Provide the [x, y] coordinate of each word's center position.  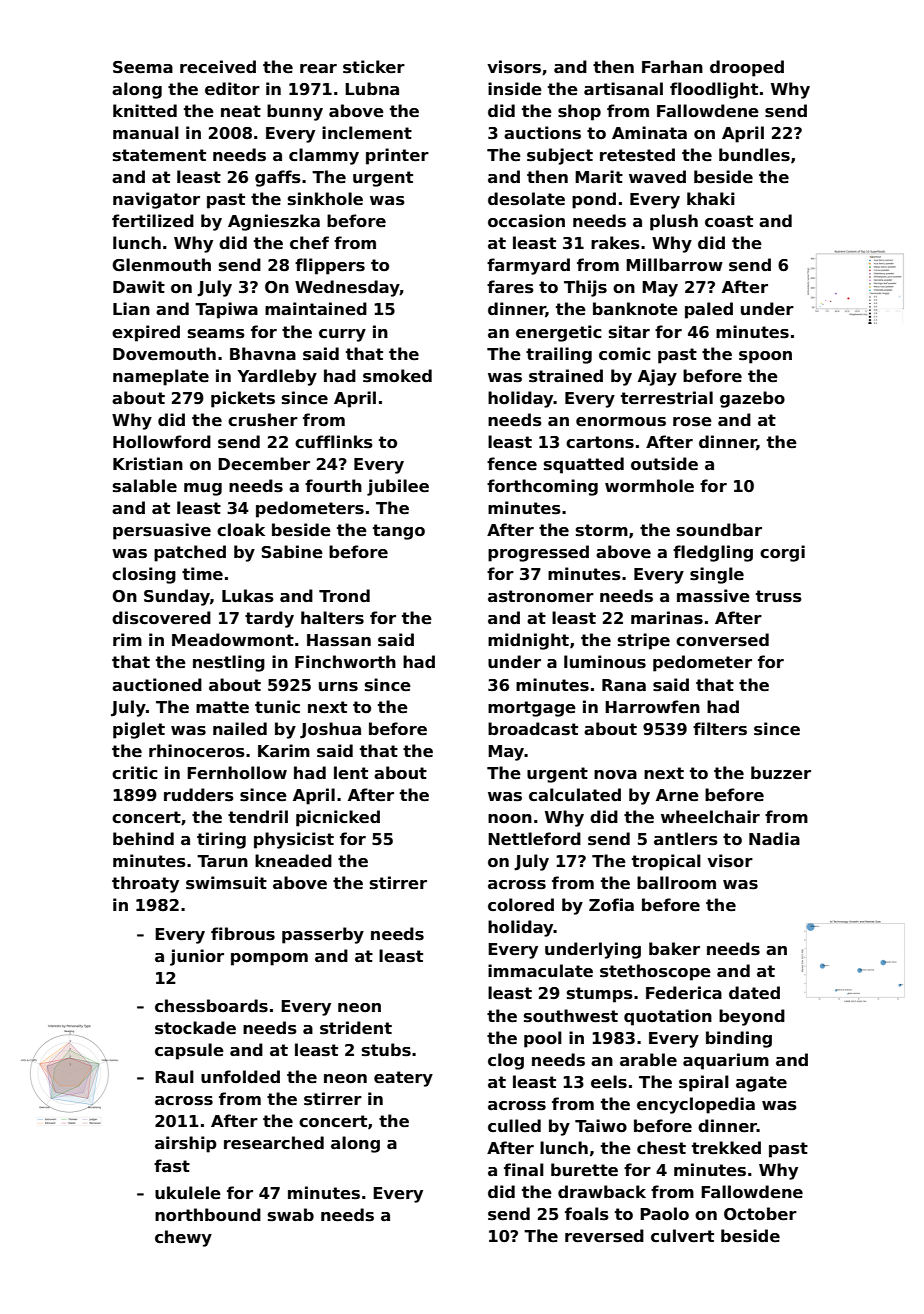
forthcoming [542, 487]
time [202, 574]
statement [159, 155]
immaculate [540, 971]
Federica [684, 993]
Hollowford [162, 442]
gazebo [752, 399]
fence [512, 464]
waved [657, 177]
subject [560, 156]
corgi [782, 553]
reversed [604, 1236]
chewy [183, 1238]
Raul [174, 1077]
